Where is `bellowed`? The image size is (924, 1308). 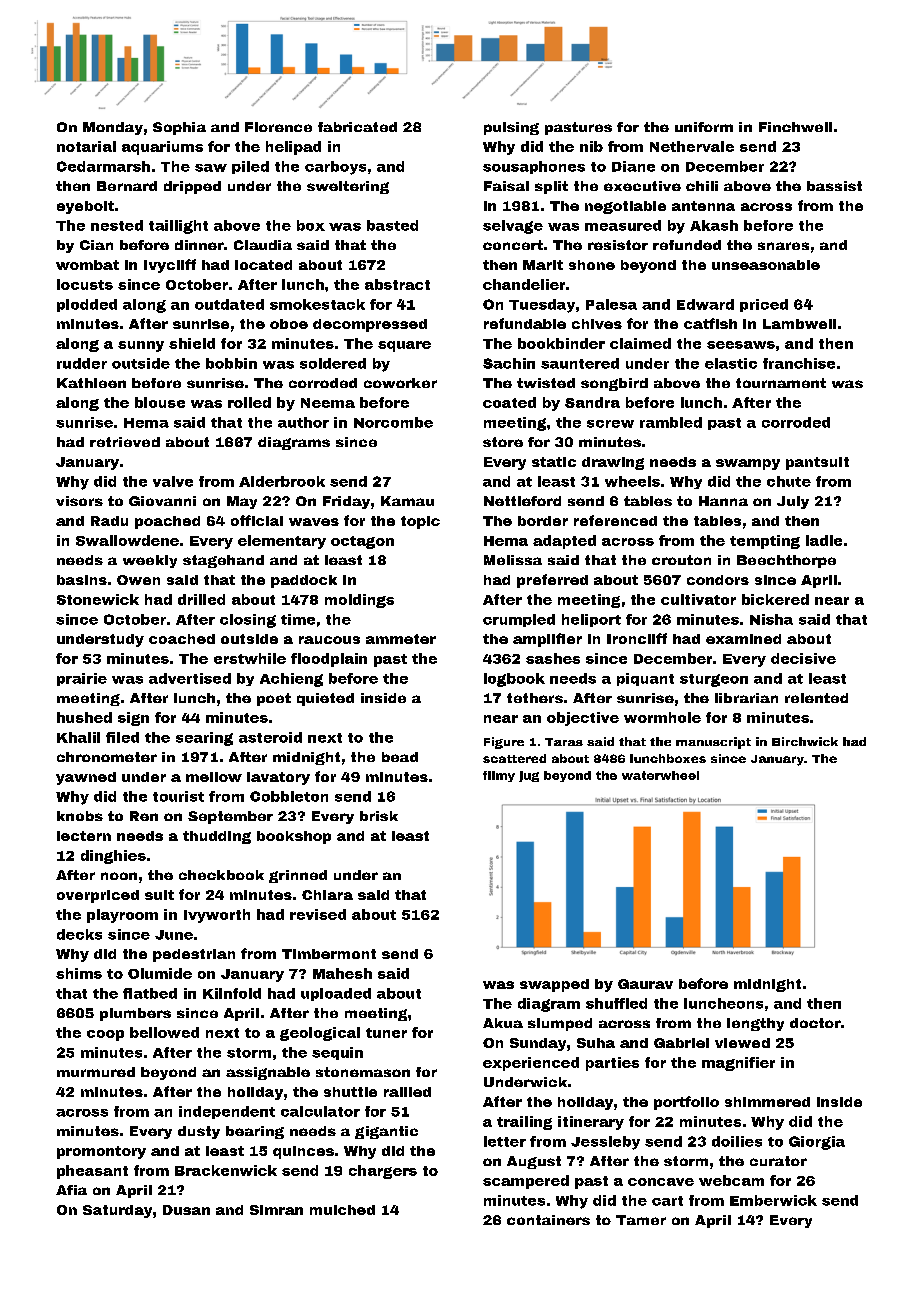 bellowed is located at coordinates (164, 1032).
